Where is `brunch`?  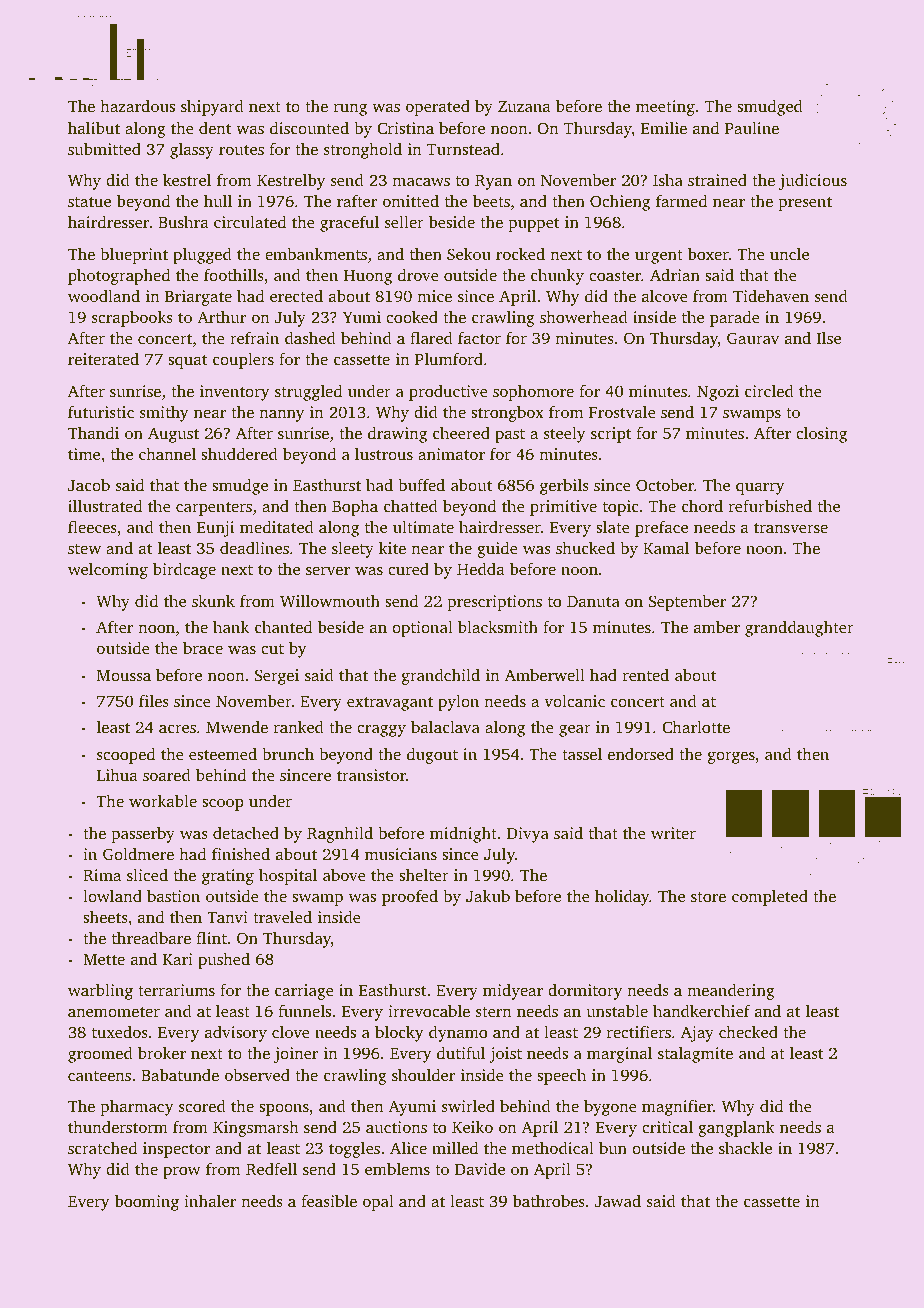 brunch is located at coordinates (288, 753).
